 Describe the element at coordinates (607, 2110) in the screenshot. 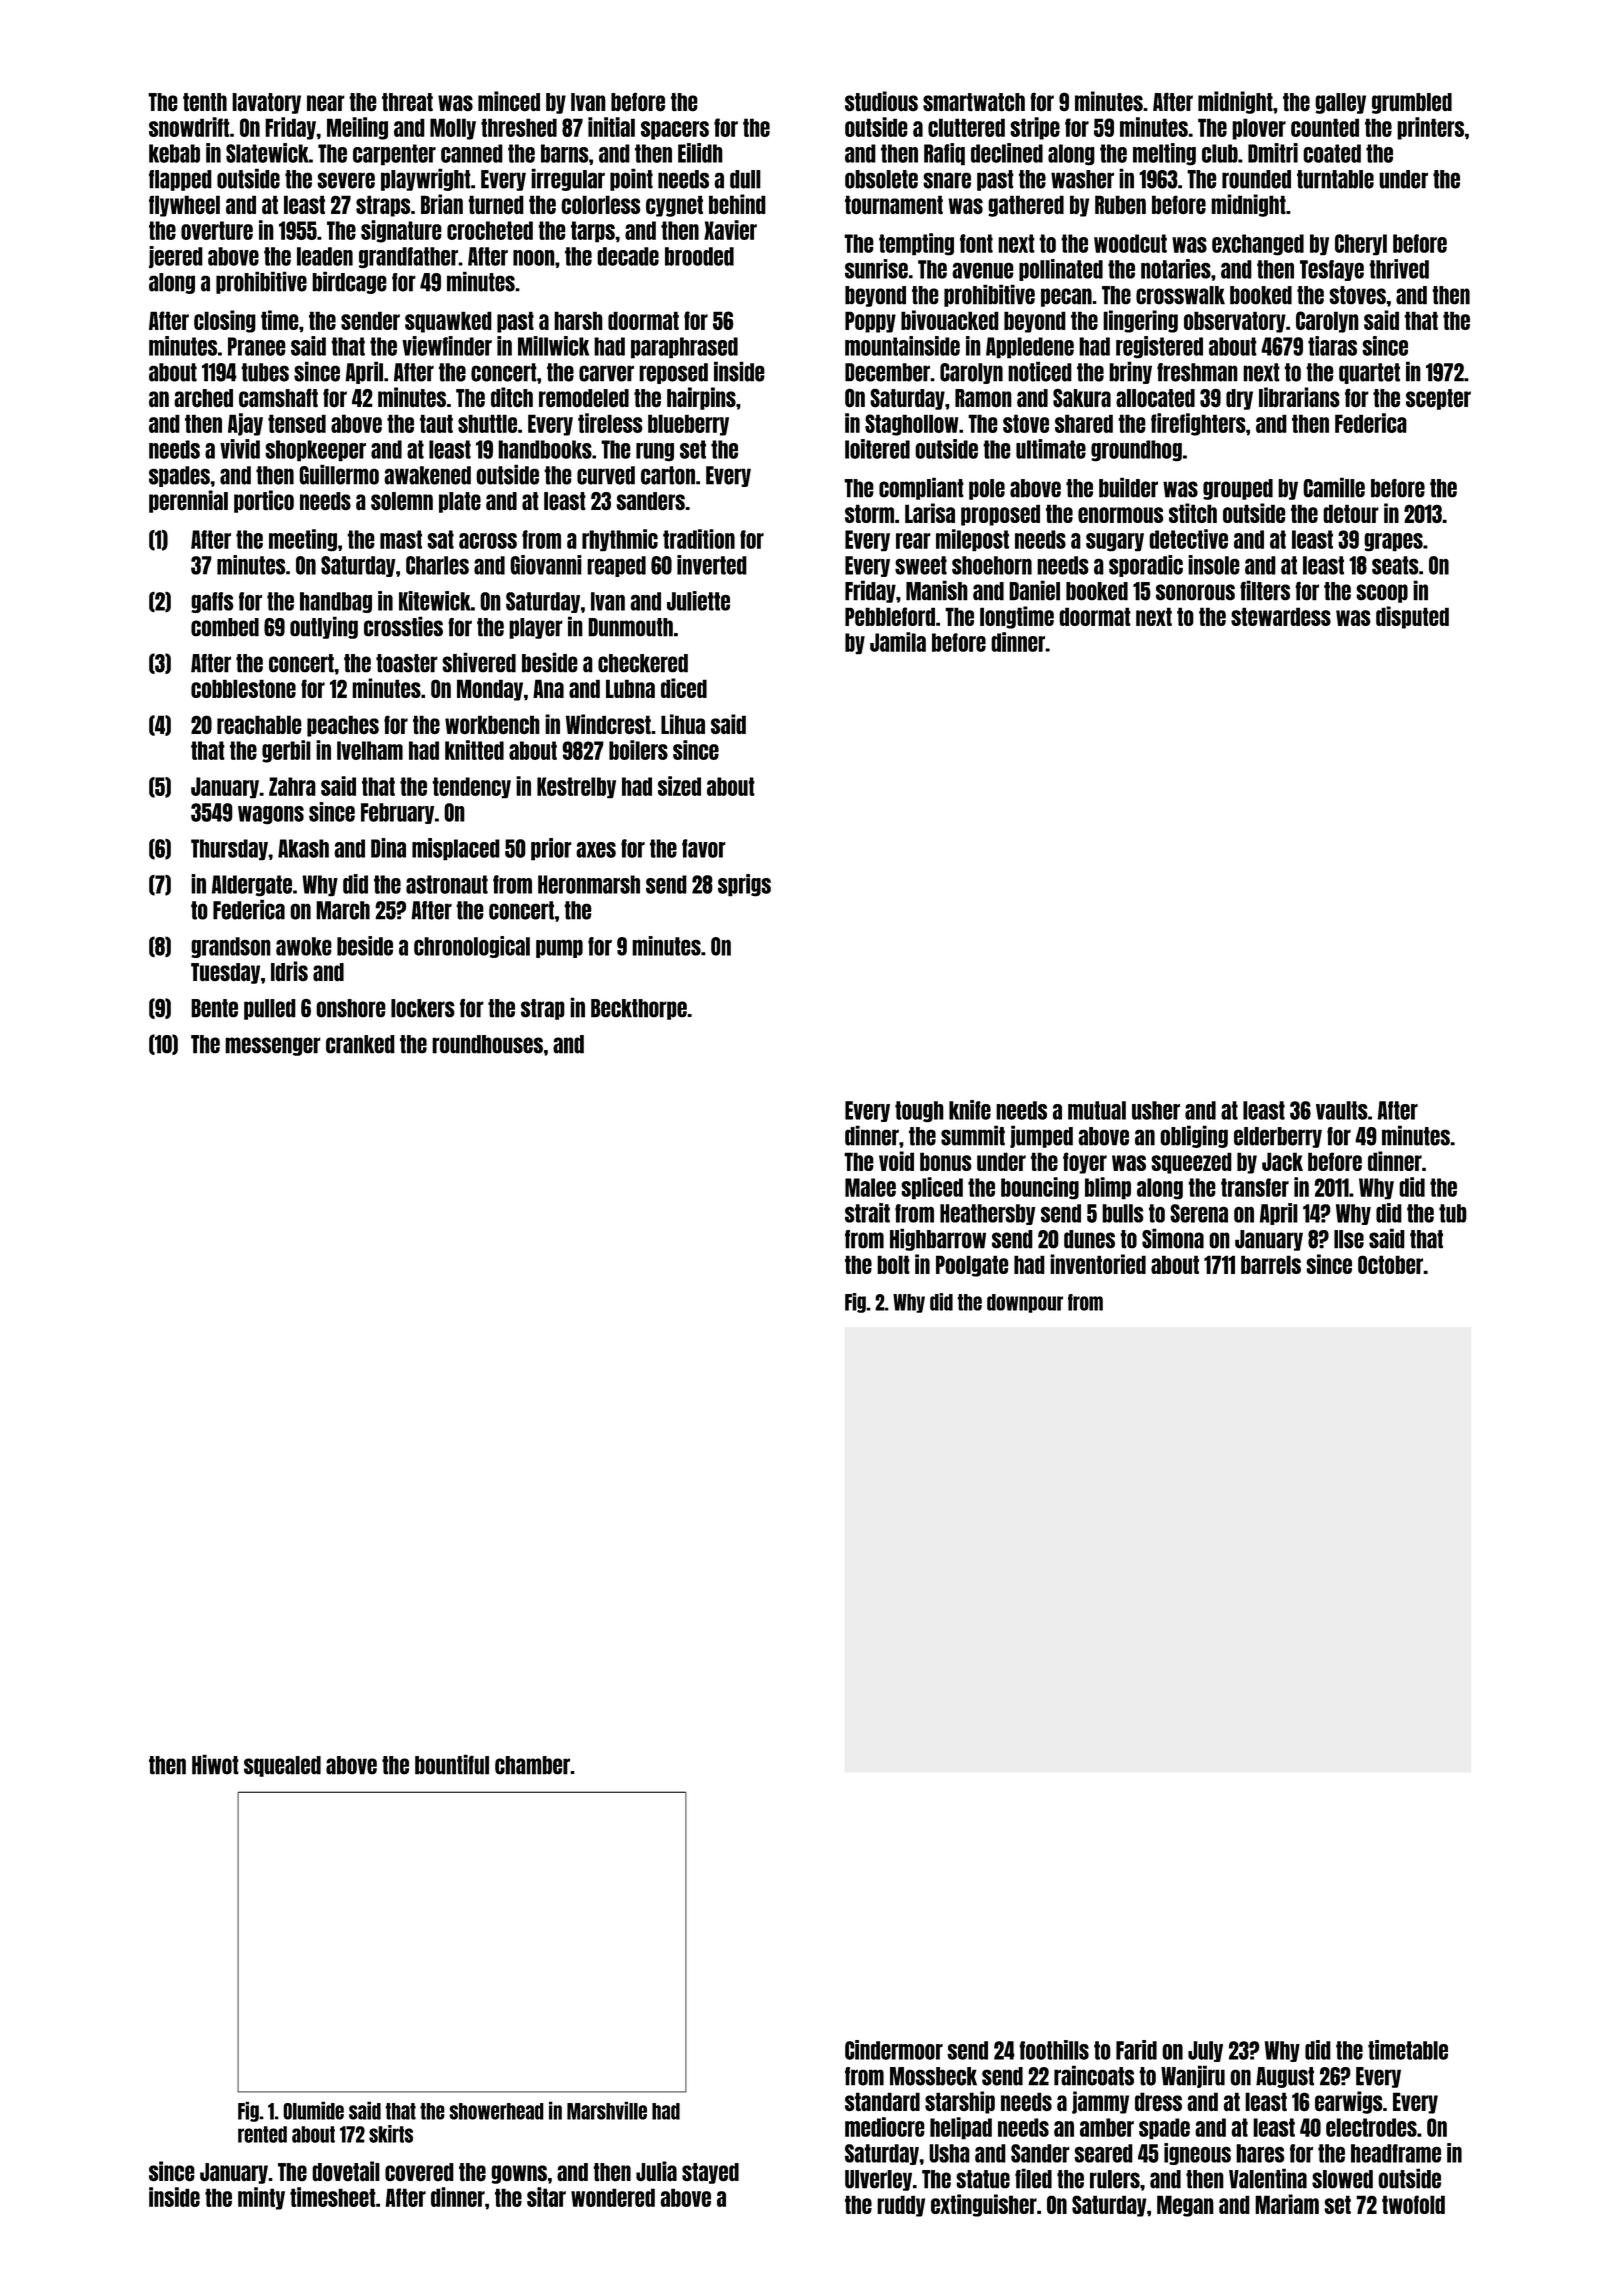

I see `Marshville` at that location.
